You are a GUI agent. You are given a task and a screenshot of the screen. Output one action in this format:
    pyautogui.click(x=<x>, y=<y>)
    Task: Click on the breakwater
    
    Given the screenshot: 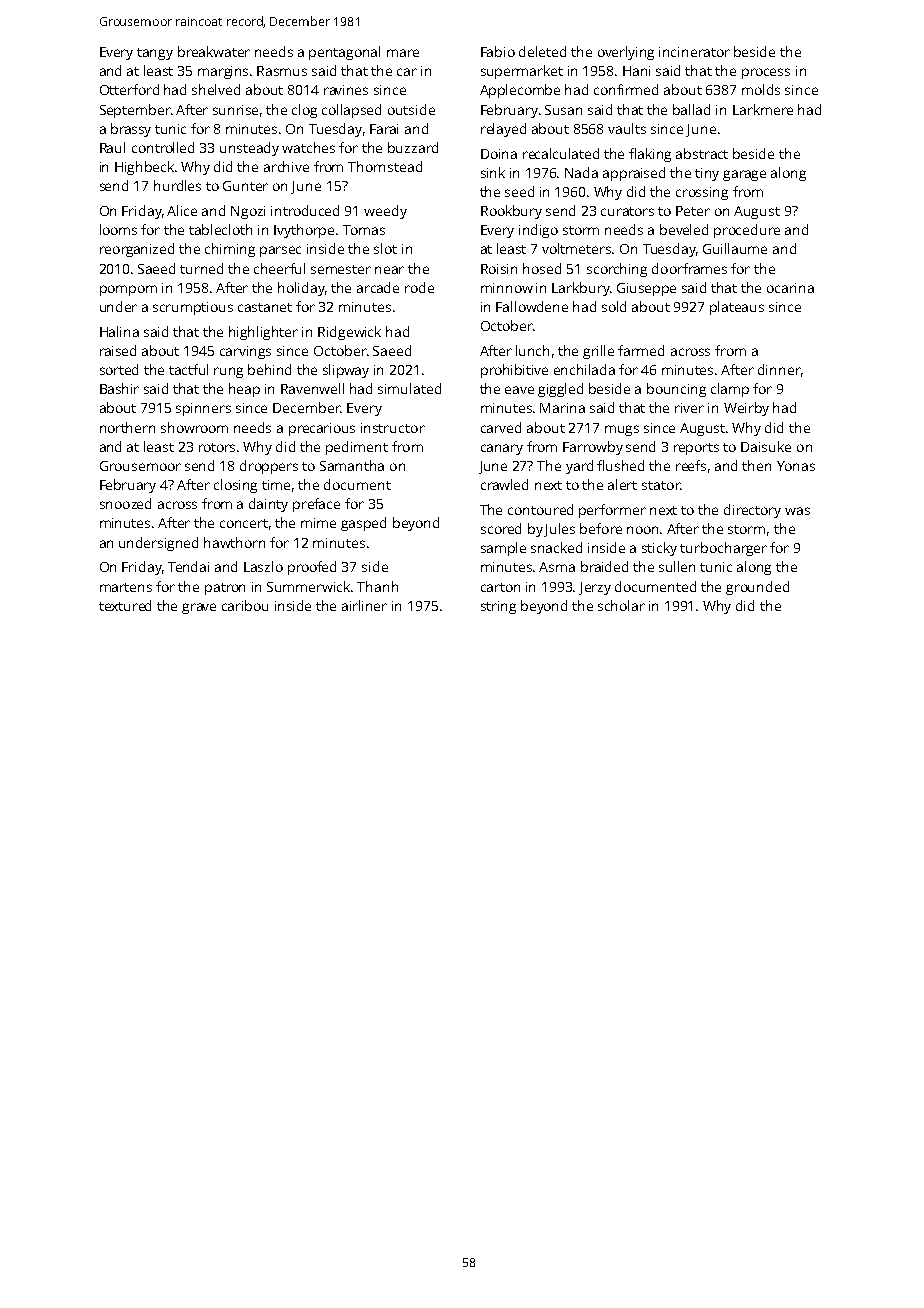 What is the action you would take?
    pyautogui.click(x=214, y=51)
